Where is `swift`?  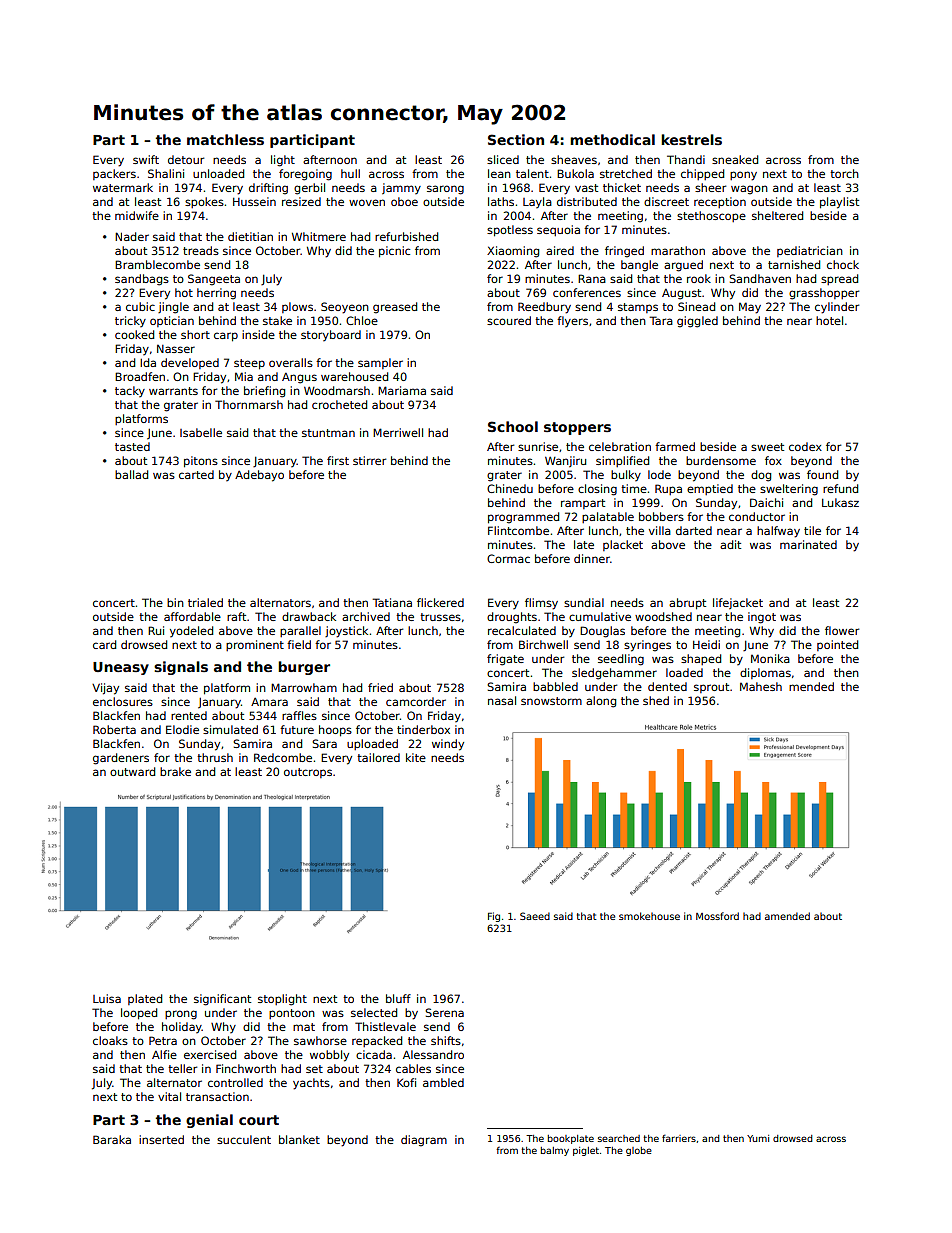
swift is located at coordinates (146, 159).
